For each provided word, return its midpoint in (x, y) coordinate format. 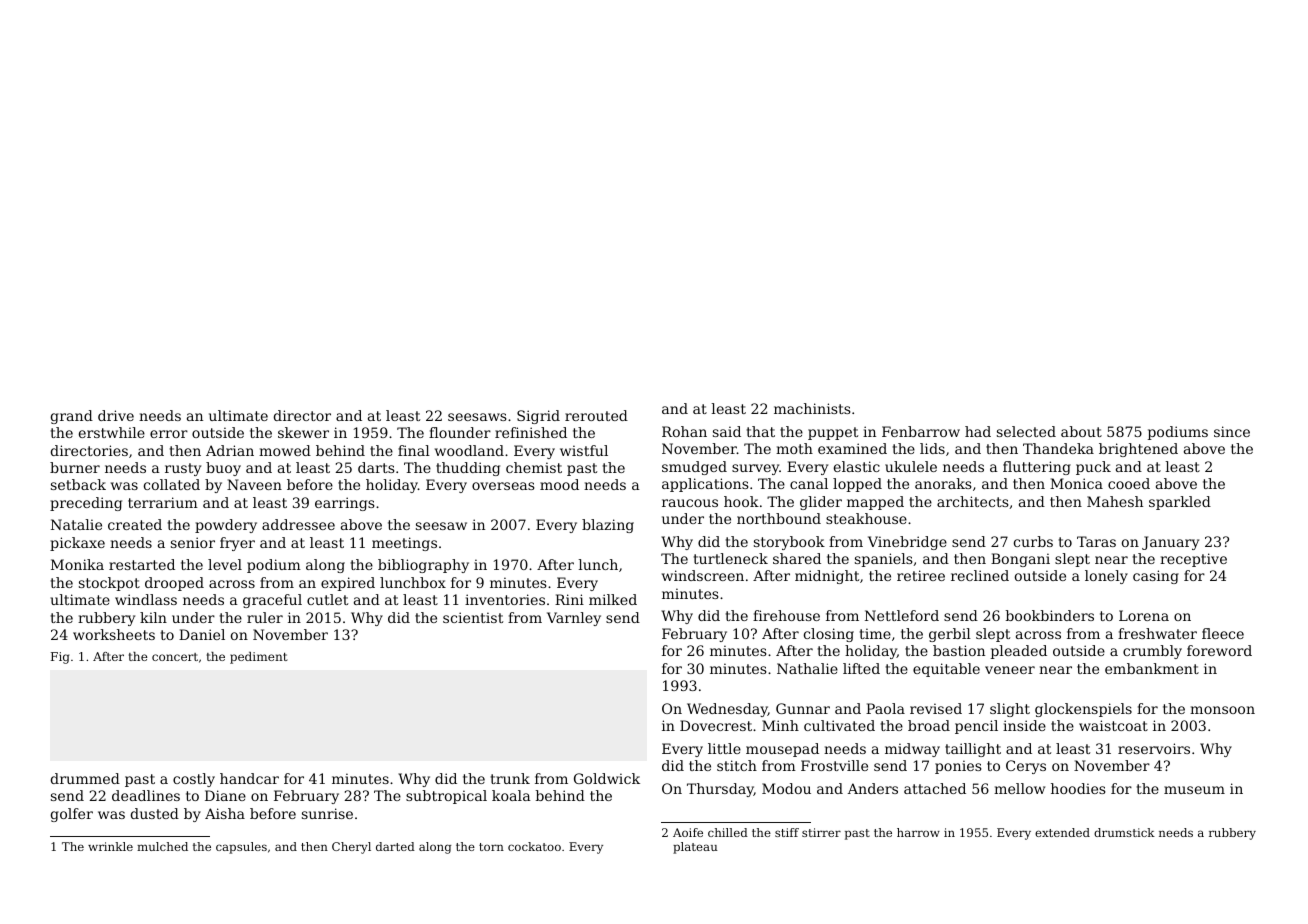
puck (1093, 468)
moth (794, 448)
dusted (155, 813)
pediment (258, 658)
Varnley (574, 619)
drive (116, 415)
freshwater (1157, 633)
